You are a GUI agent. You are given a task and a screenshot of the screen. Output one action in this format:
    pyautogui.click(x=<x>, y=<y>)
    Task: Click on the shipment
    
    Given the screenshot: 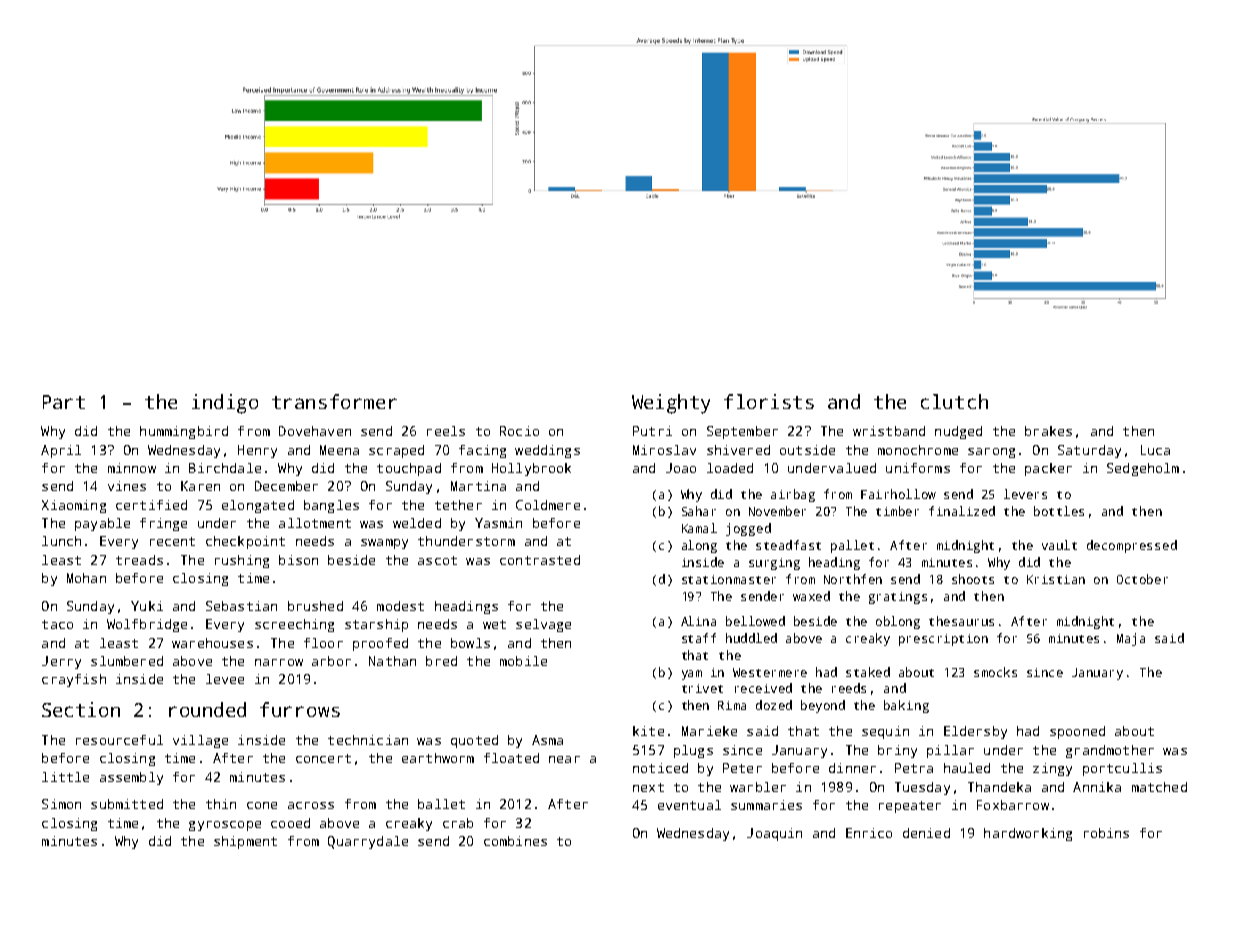 What is the action you would take?
    pyautogui.click(x=245, y=842)
